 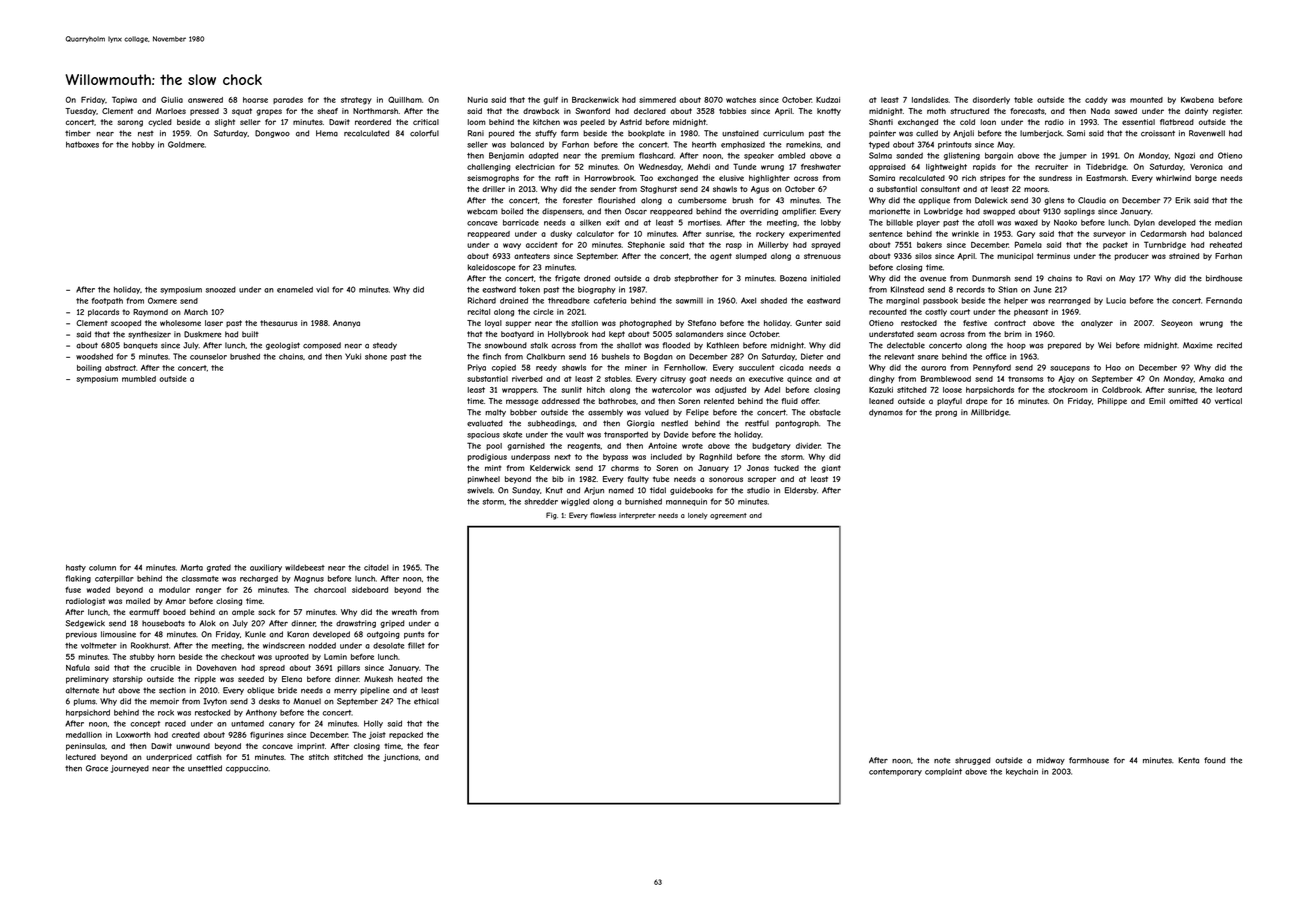 What do you see at coordinates (658, 190) in the image?
I see `Staghurst` at bounding box center [658, 190].
